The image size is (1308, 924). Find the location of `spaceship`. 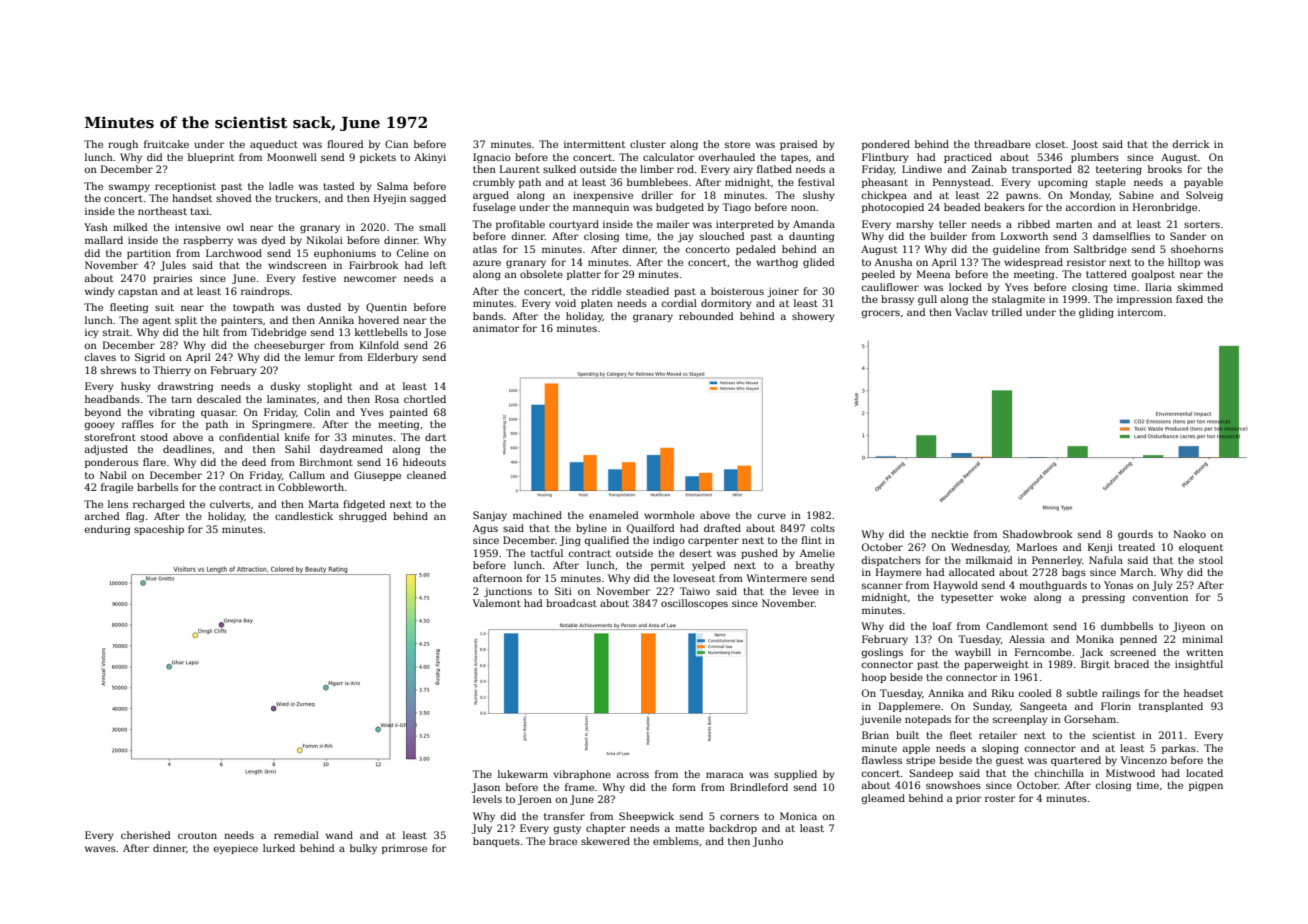

spaceship is located at coordinates (159, 530).
